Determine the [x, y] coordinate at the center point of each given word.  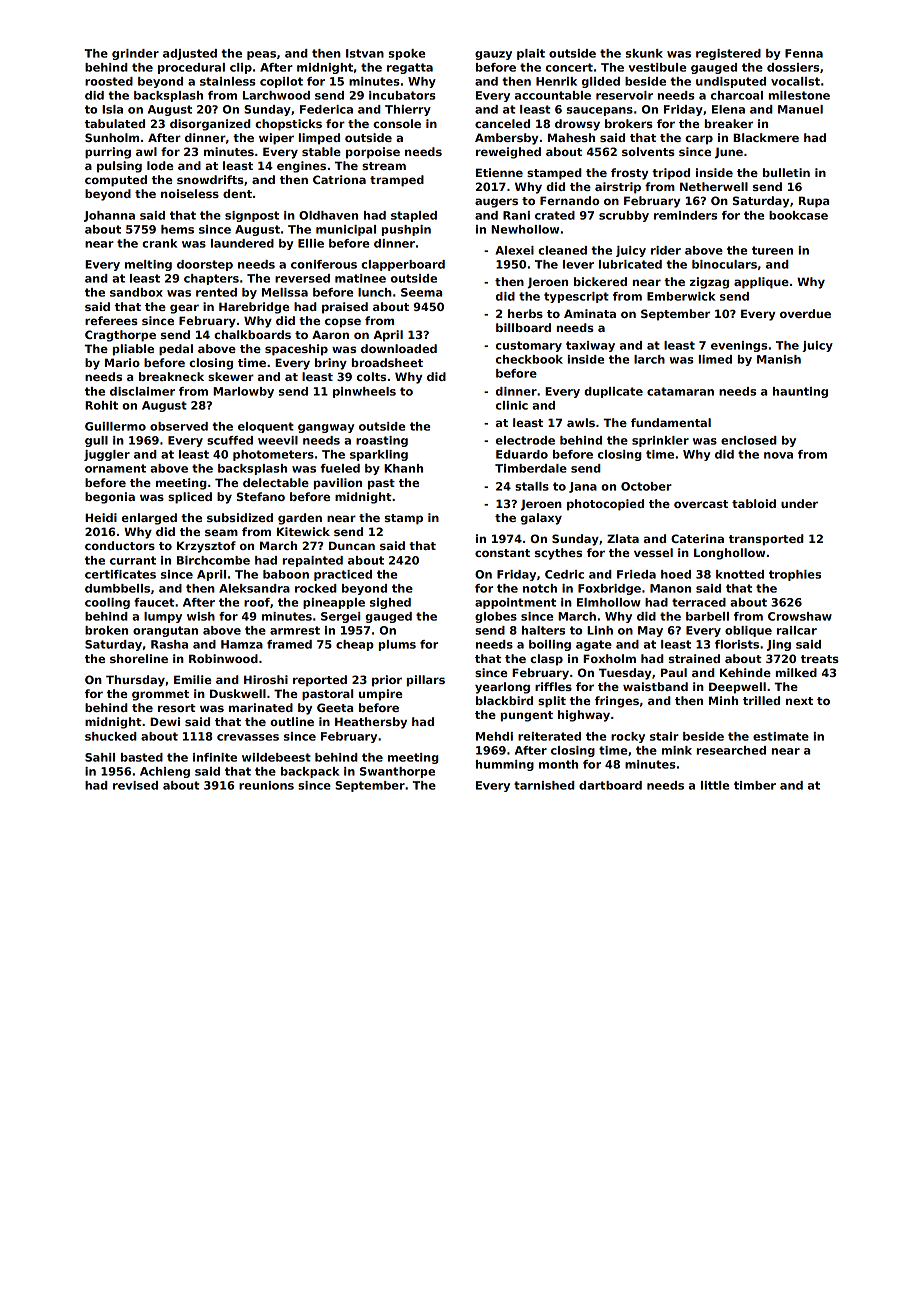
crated [555, 215]
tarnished [544, 785]
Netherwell [714, 186]
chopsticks [288, 125]
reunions [266, 785]
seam [221, 532]
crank [159, 243]
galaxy [541, 519]
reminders [685, 215]
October [646, 486]
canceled [502, 123]
